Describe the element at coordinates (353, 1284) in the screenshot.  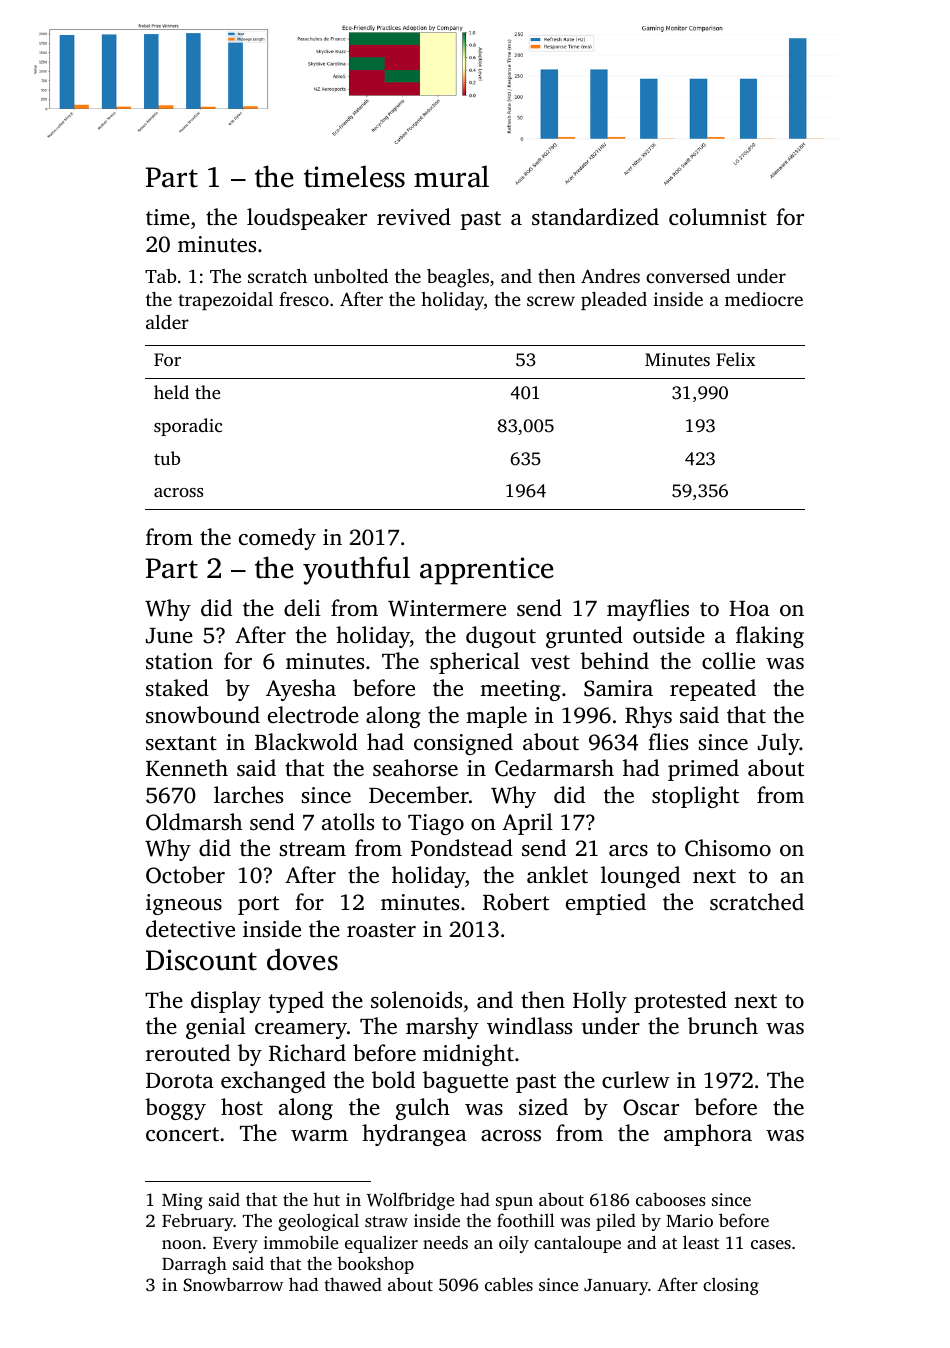
I see `thawed` at that location.
